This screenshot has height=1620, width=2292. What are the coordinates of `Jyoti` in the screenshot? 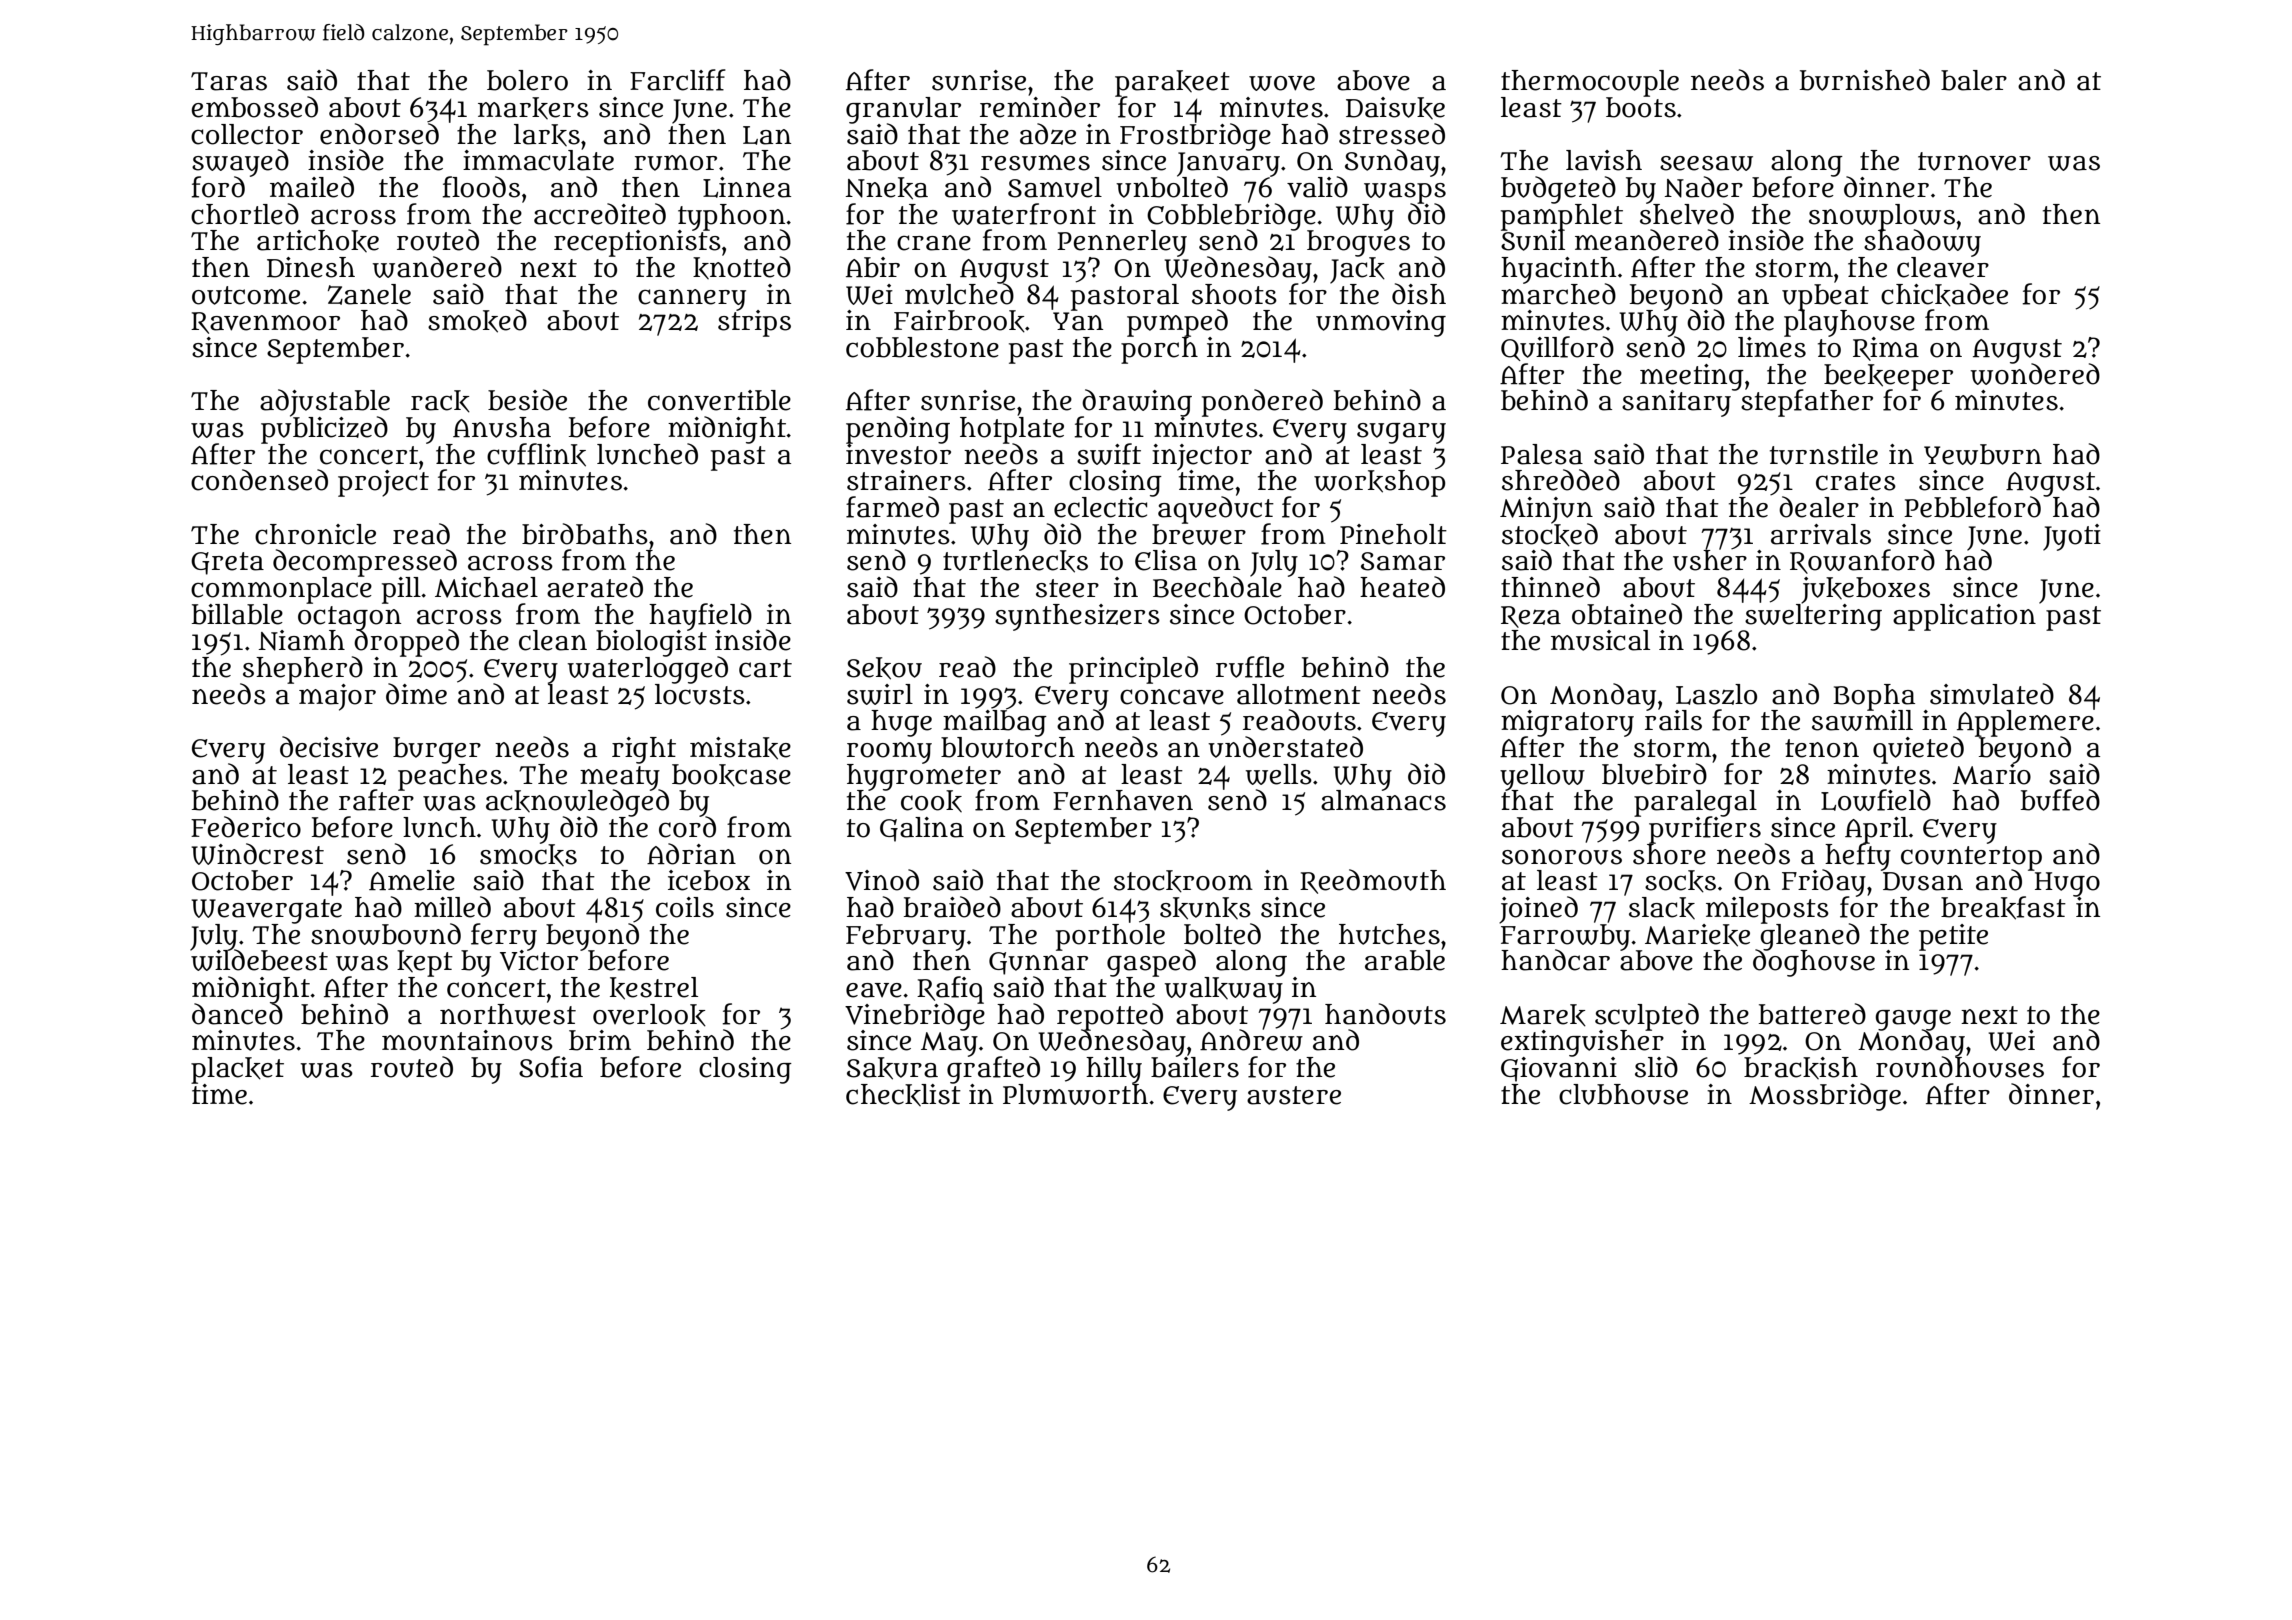 It's located at (2072, 537).
